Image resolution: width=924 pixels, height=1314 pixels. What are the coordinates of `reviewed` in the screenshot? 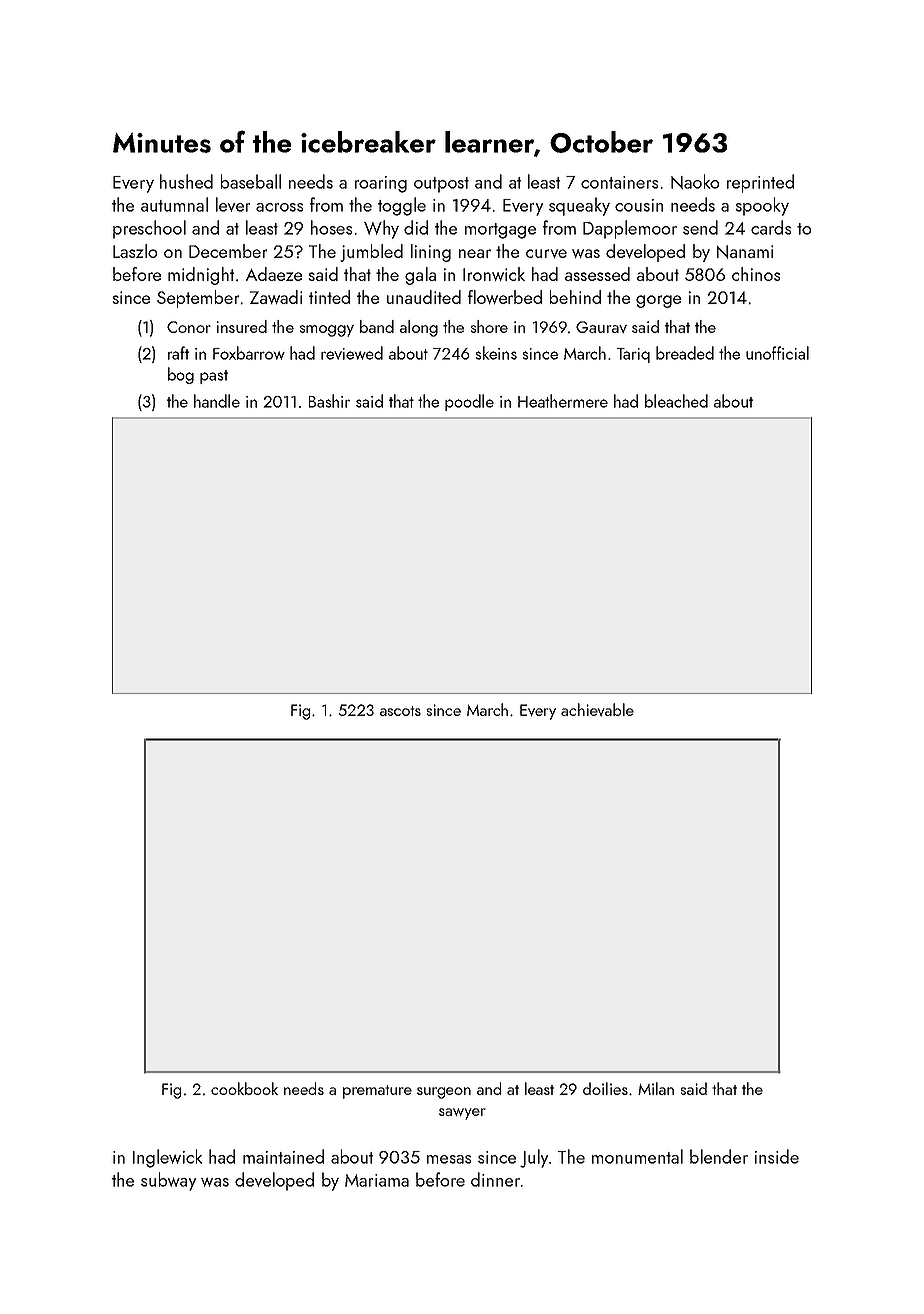 It's located at (352, 353).
